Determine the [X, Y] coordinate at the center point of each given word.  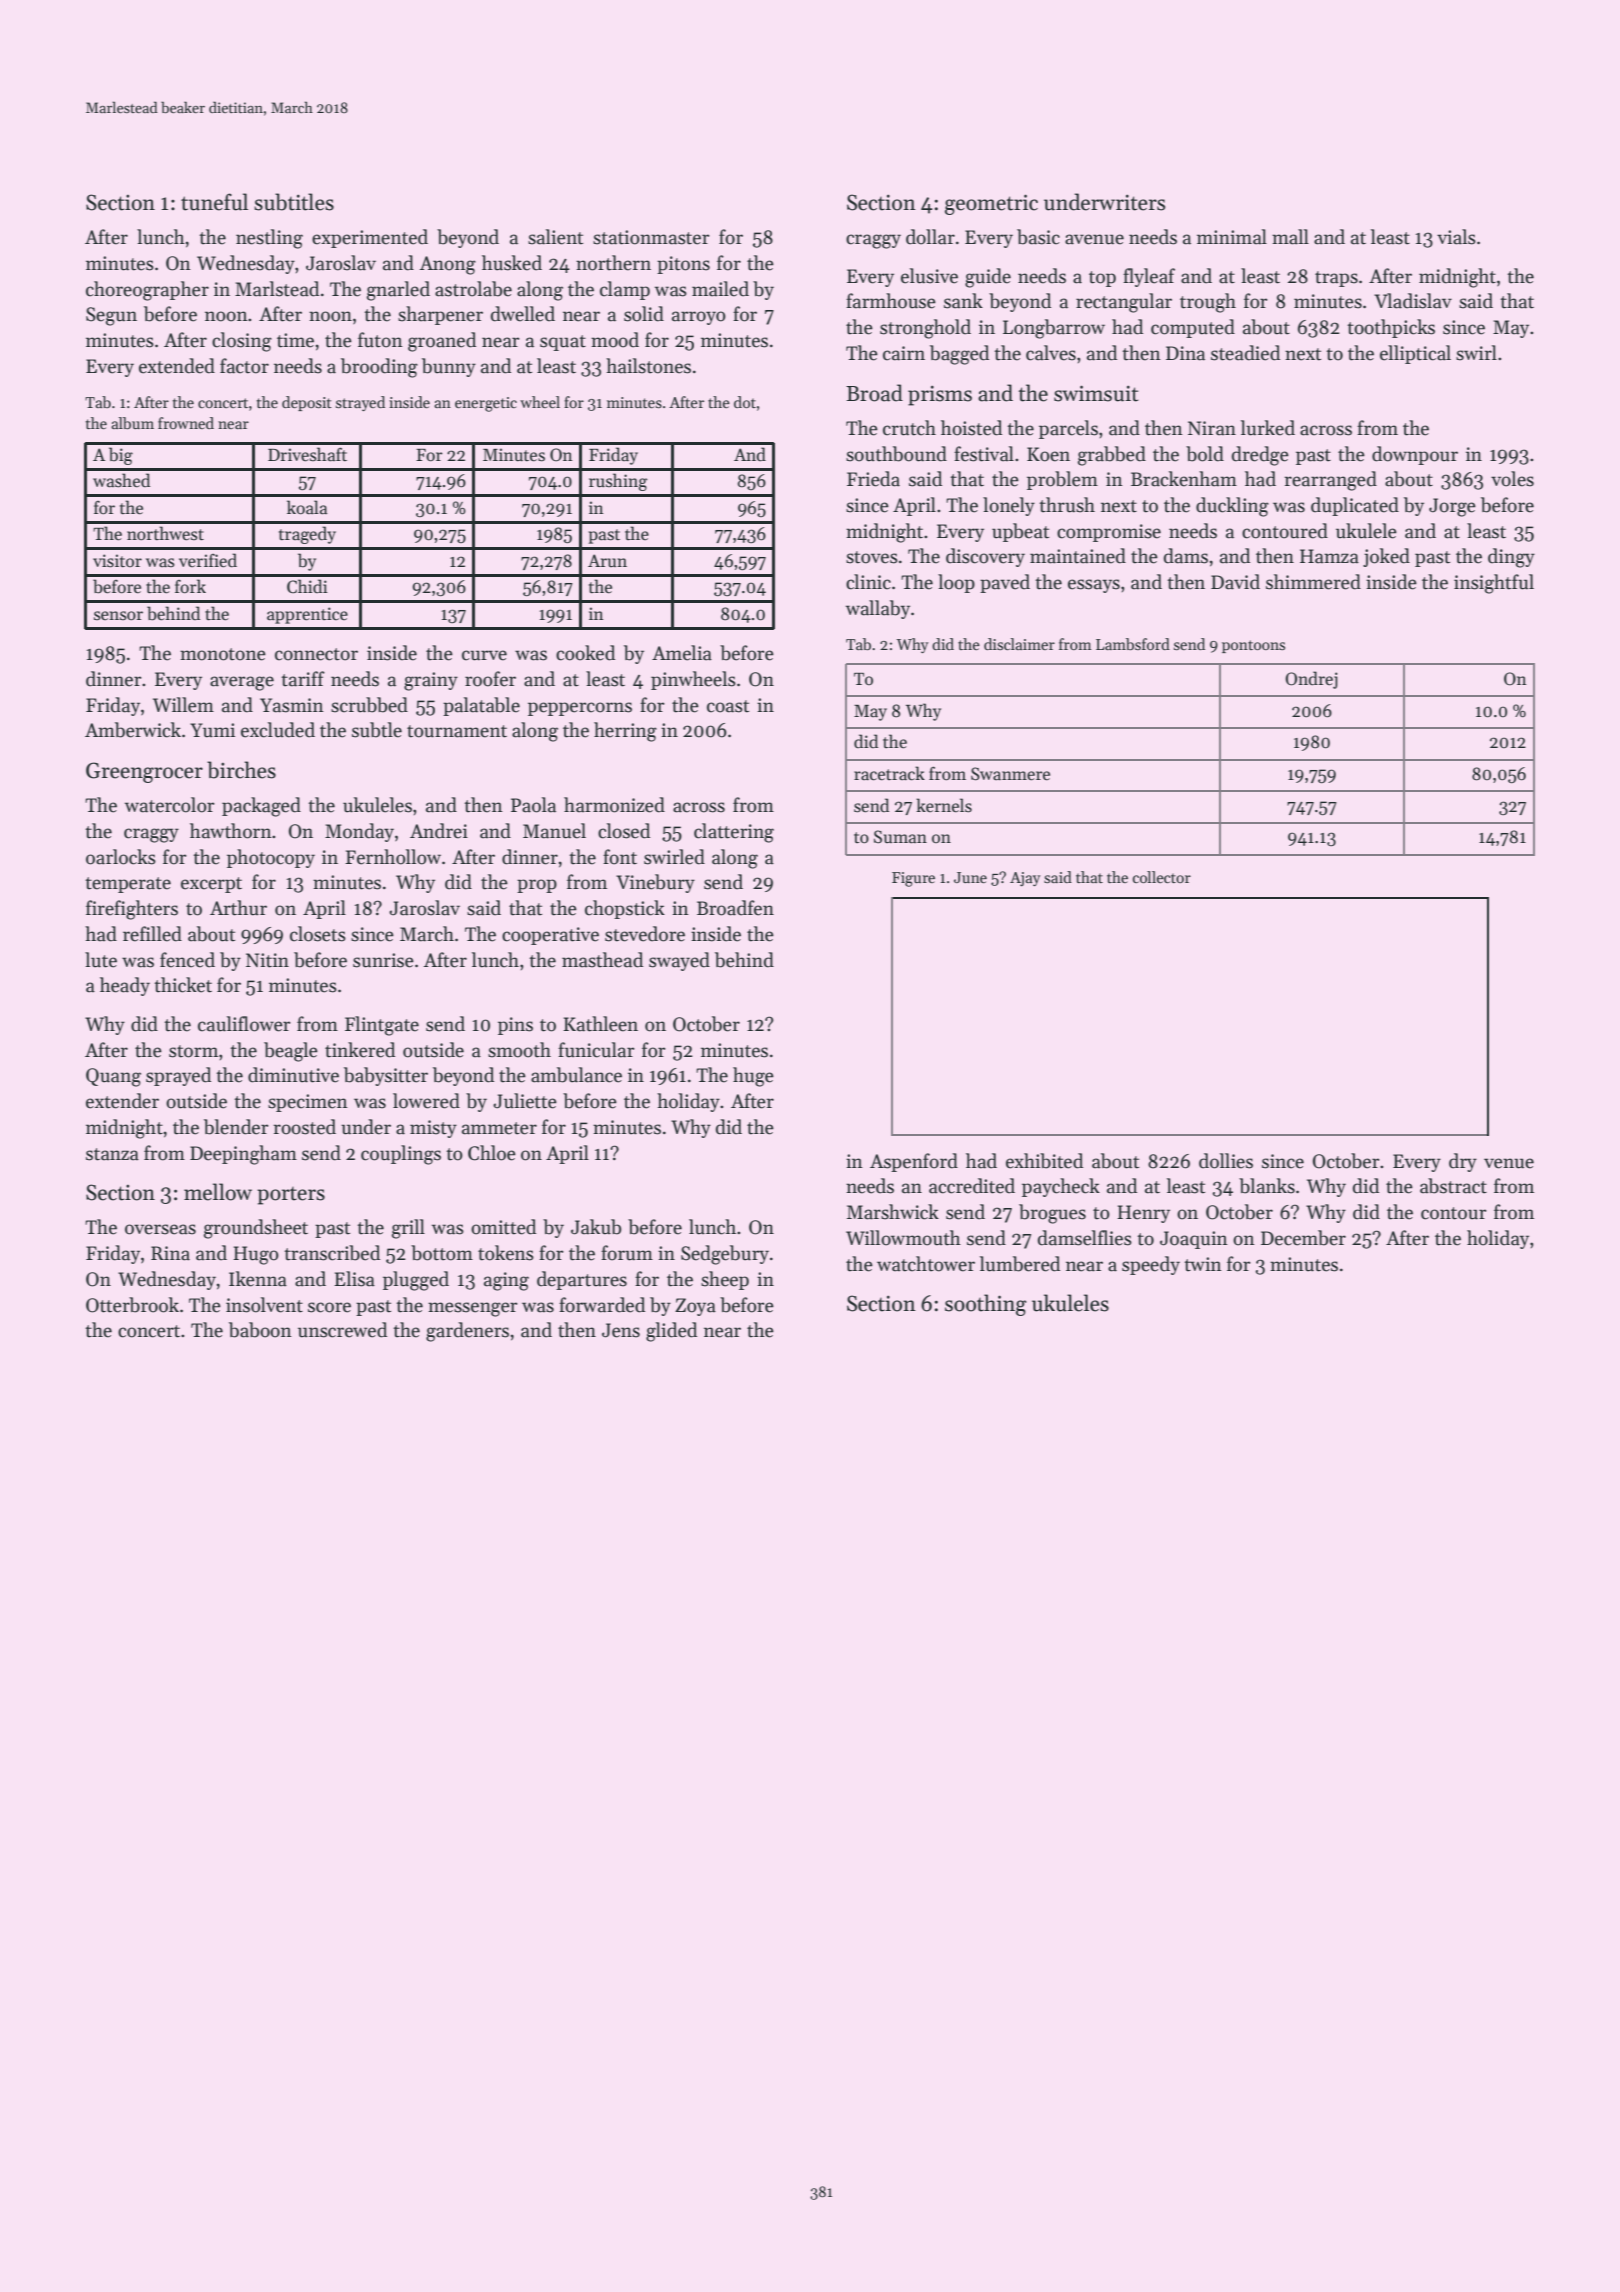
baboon [260, 1330]
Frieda [873, 479]
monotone [223, 654]
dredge [1260, 456]
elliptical [1415, 354]
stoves [872, 557]
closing [242, 342]
